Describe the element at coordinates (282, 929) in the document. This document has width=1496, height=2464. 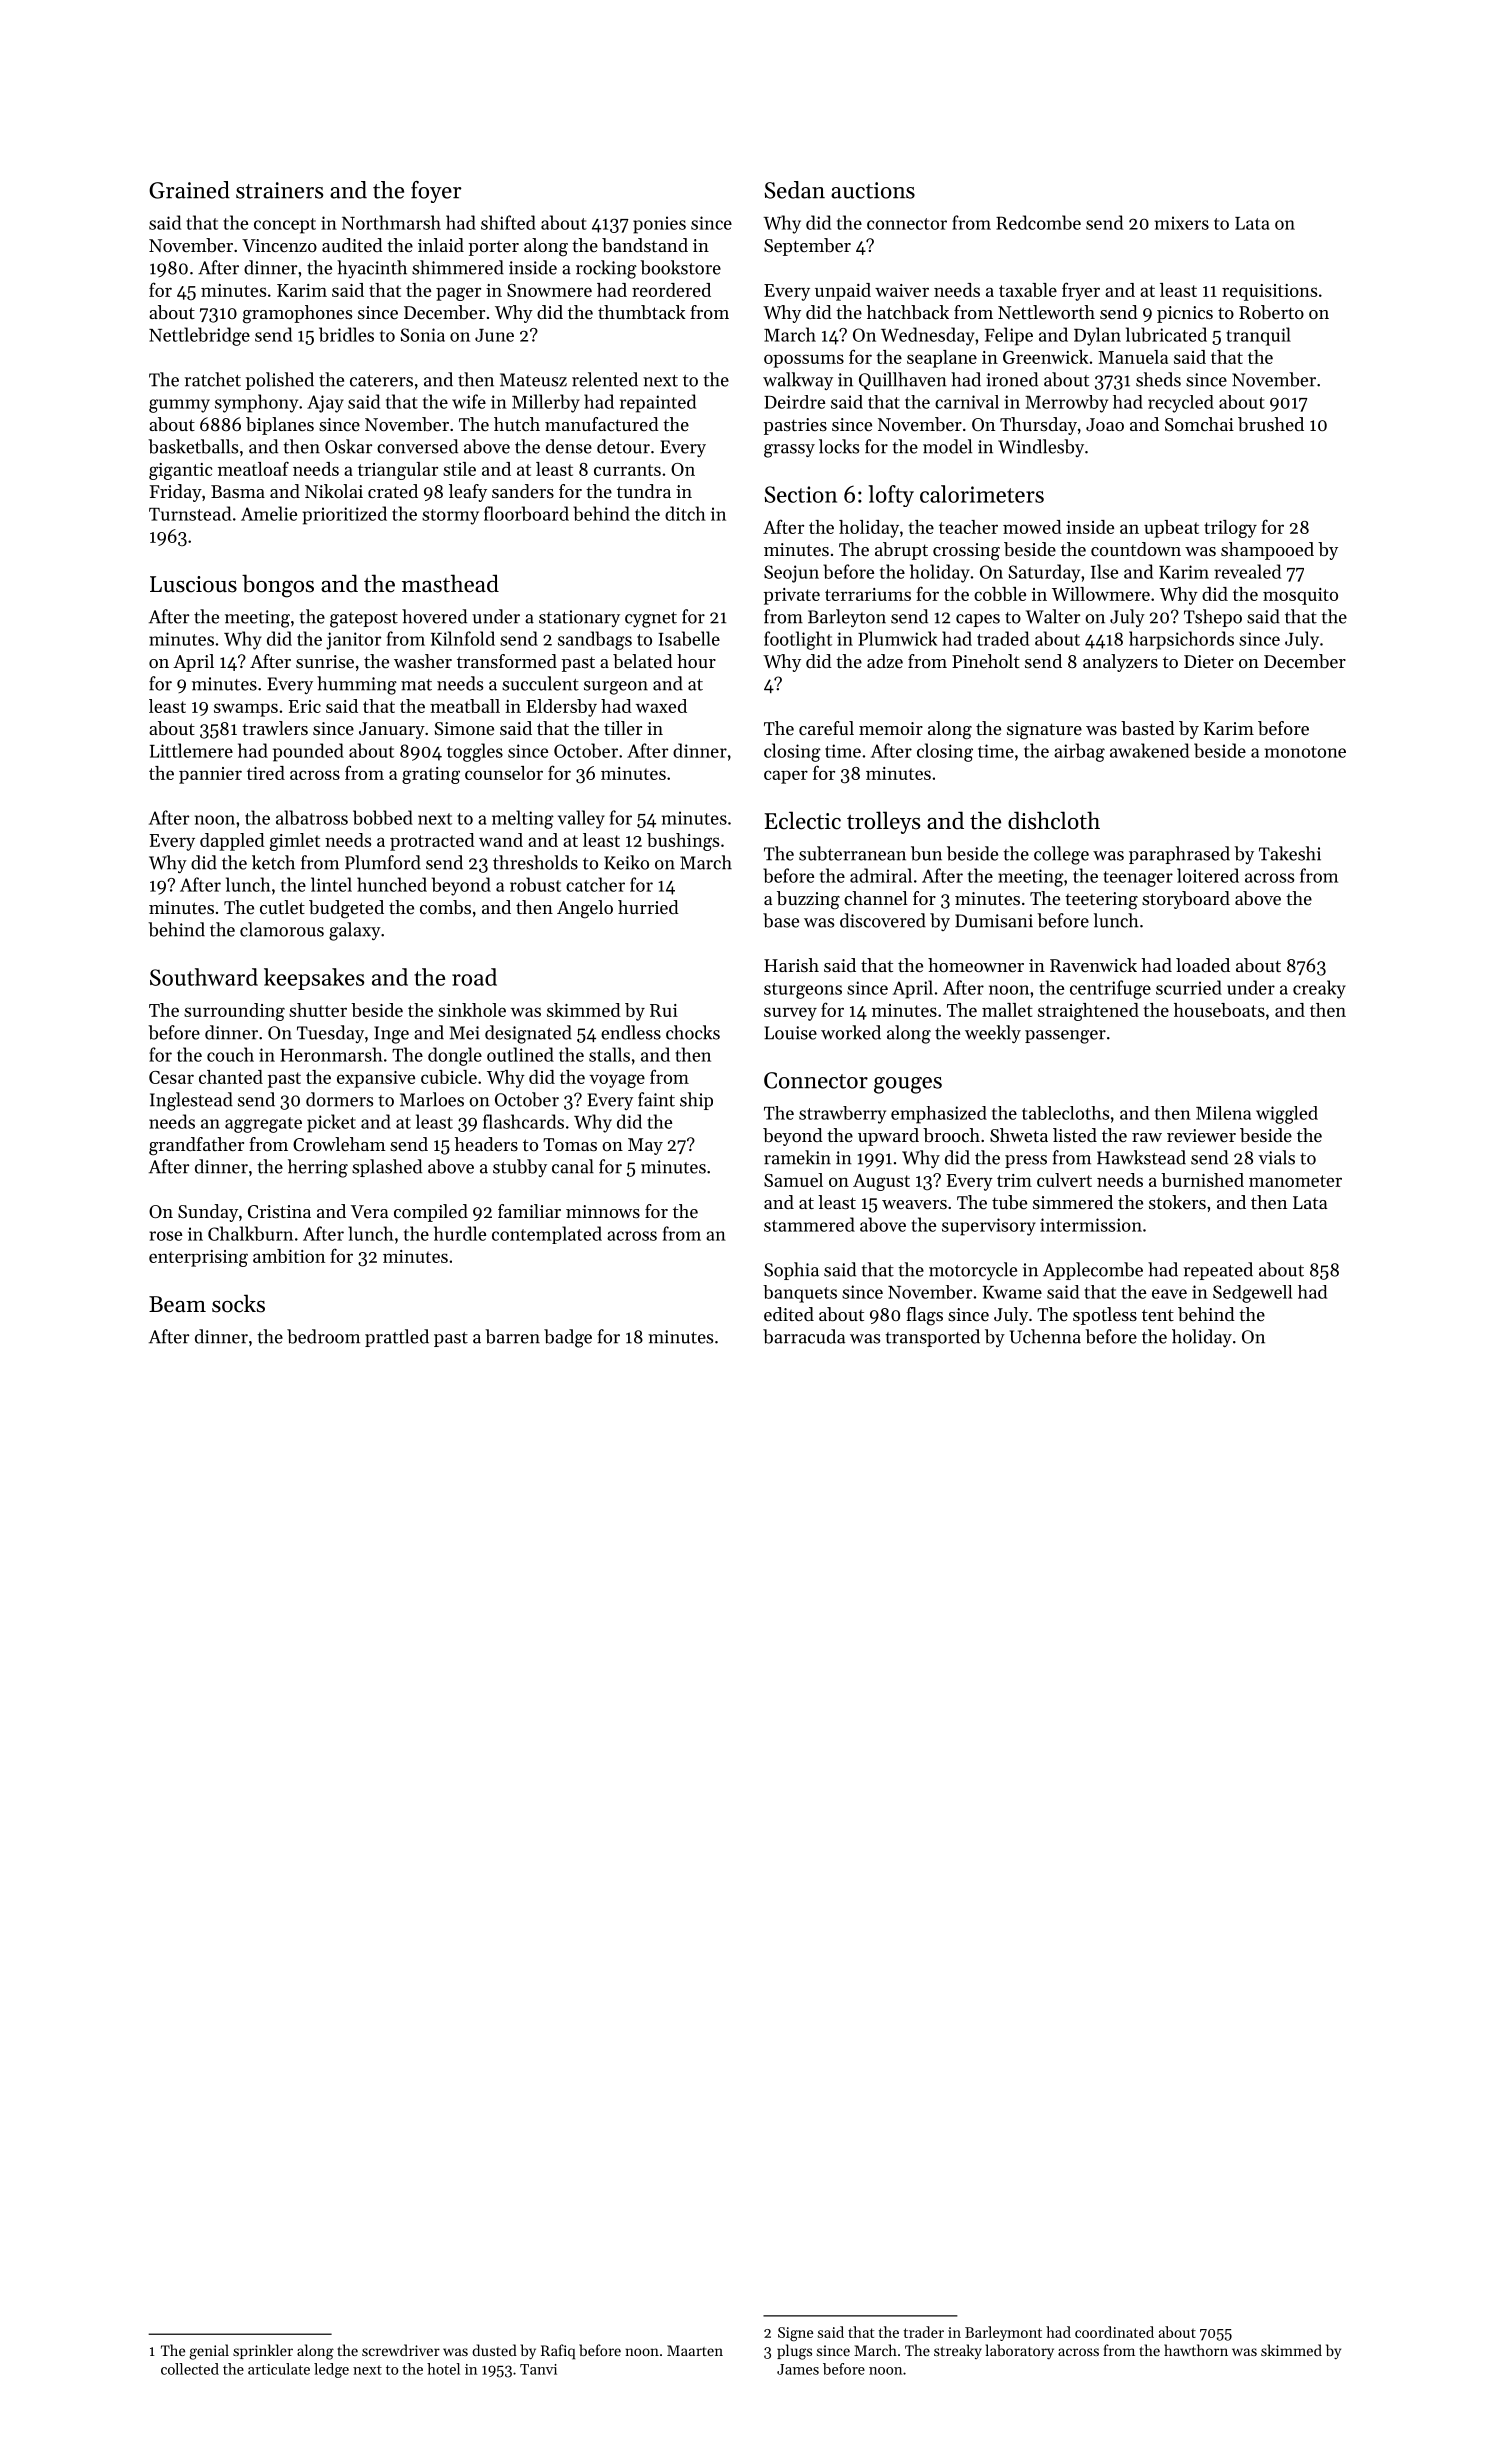
I see `clamorous` at that location.
